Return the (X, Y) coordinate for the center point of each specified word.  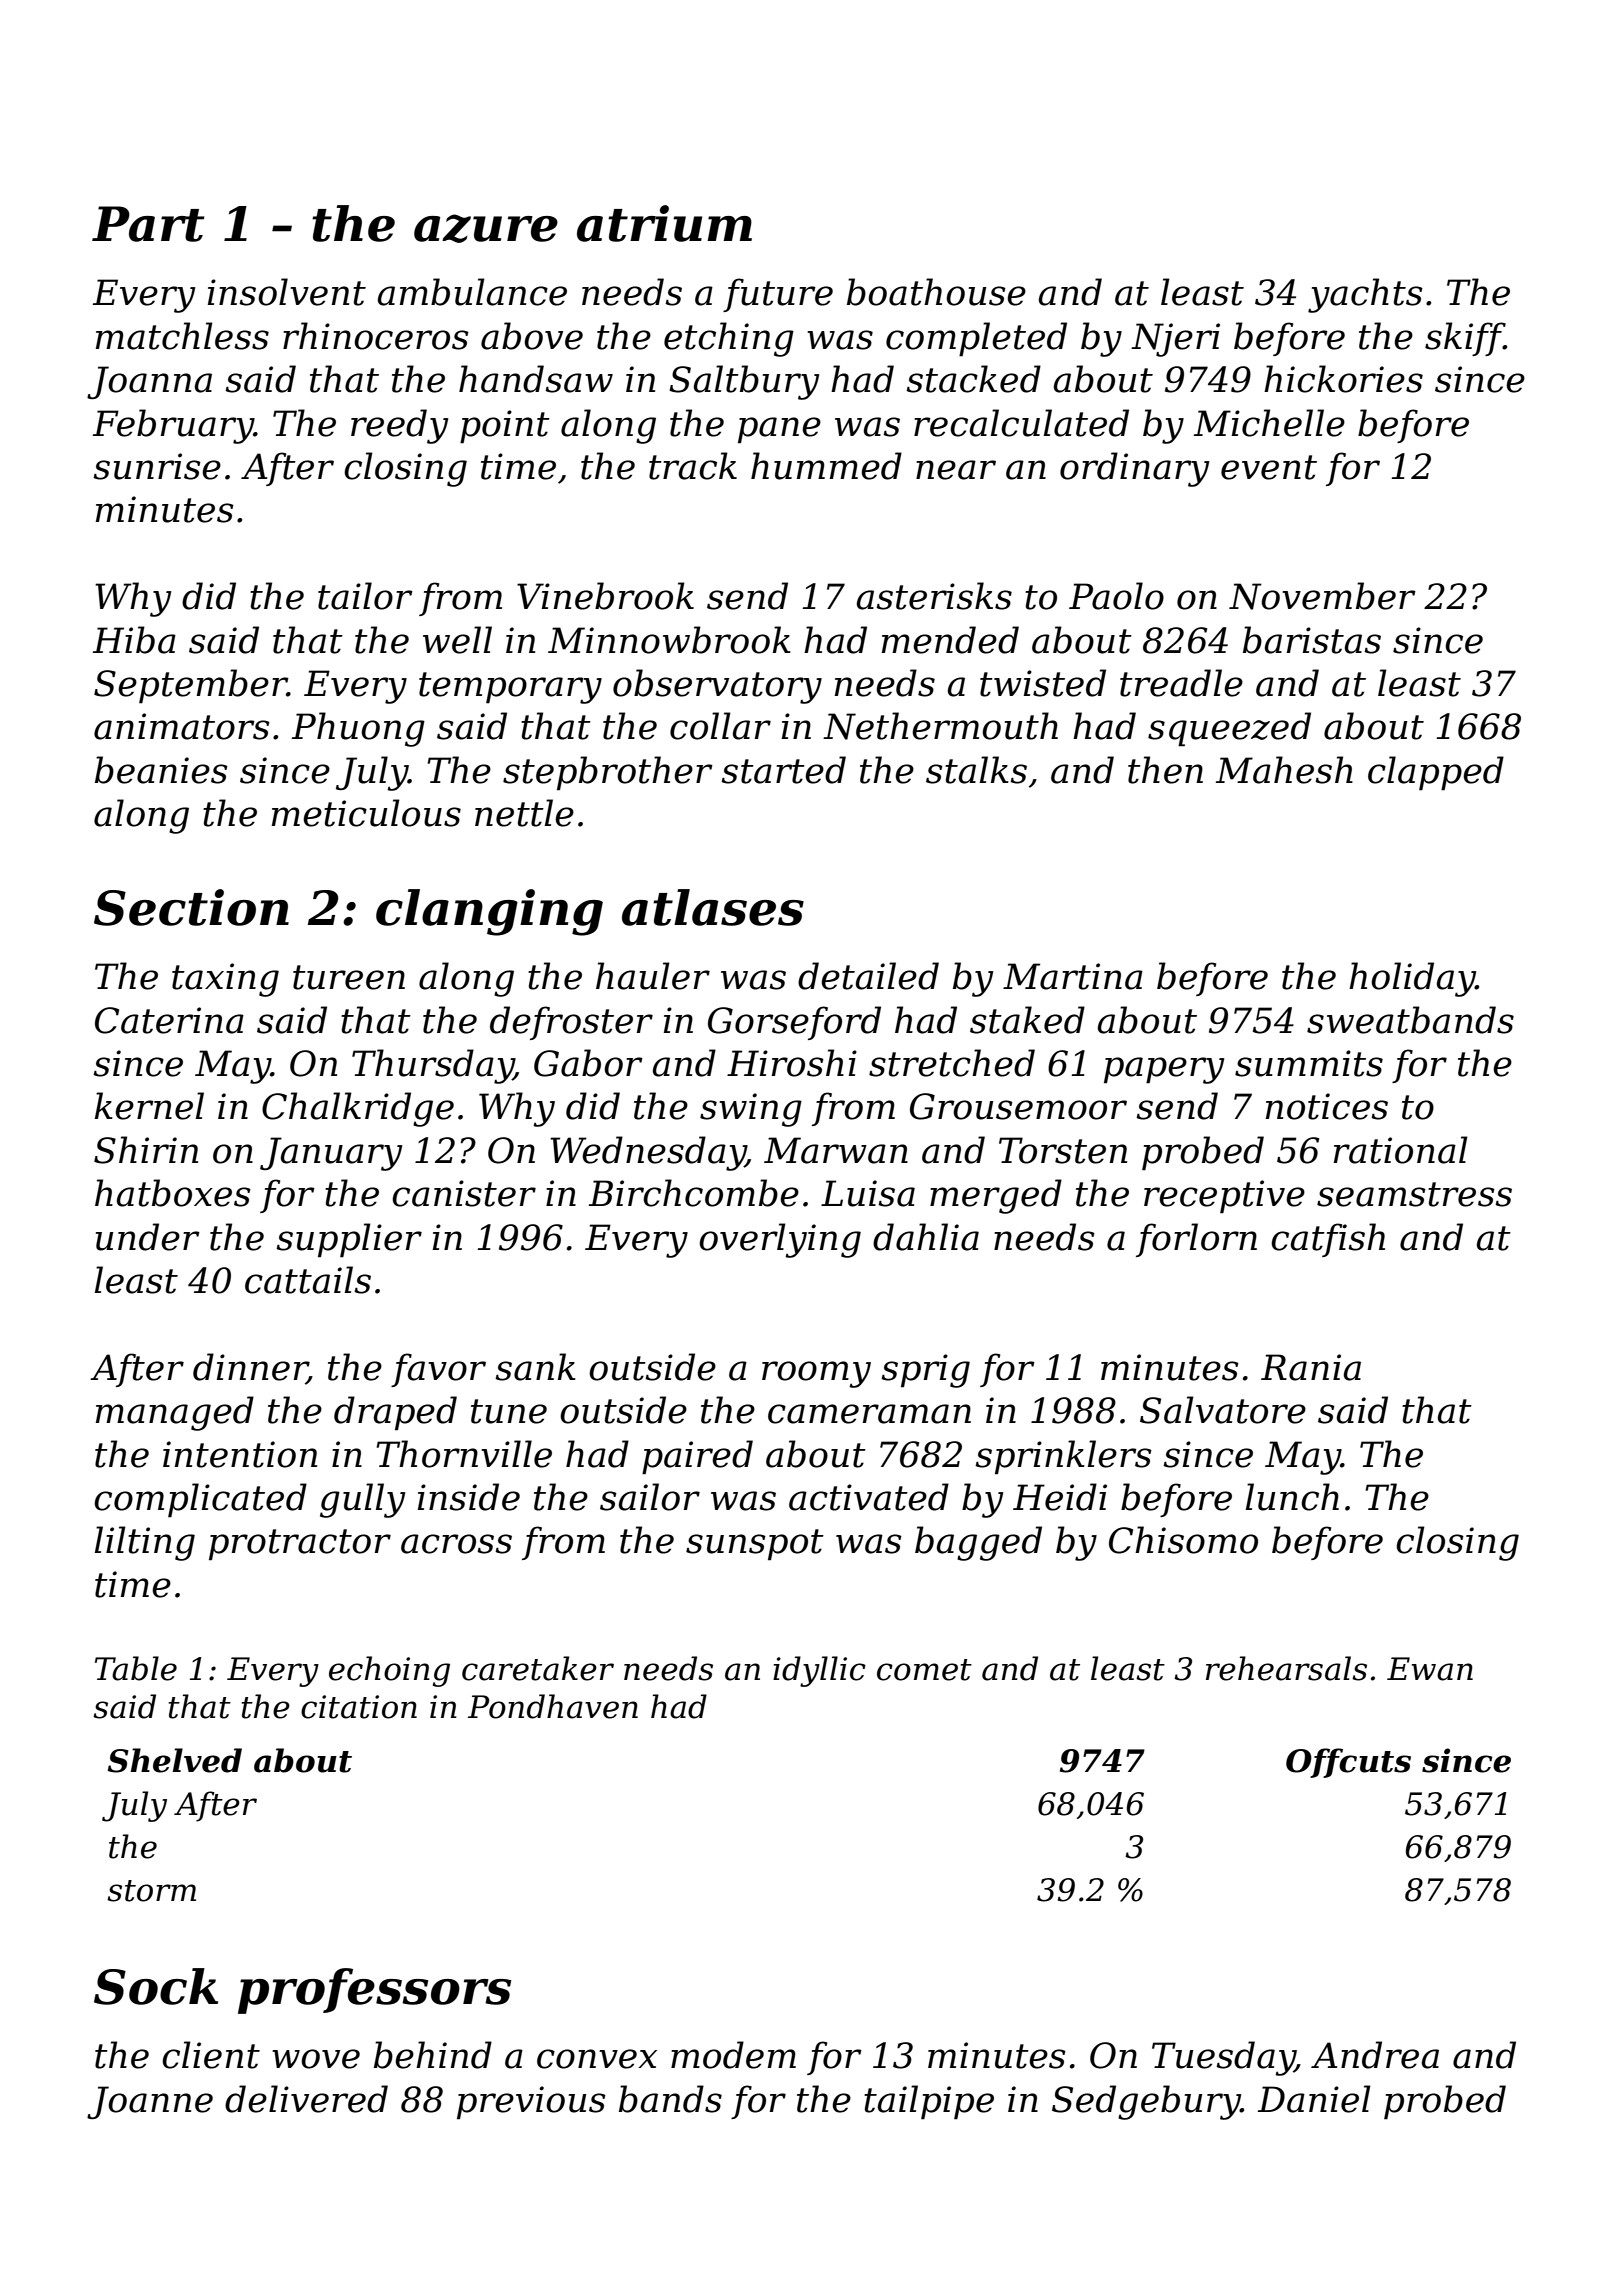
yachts (1365, 295)
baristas (1312, 640)
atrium (664, 223)
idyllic (819, 1671)
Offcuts (1348, 1763)
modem (733, 2055)
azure (486, 228)
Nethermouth (940, 726)
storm (151, 1891)
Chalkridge (358, 1109)
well (457, 640)
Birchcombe (694, 1193)
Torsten (1063, 1150)
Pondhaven (553, 1706)
